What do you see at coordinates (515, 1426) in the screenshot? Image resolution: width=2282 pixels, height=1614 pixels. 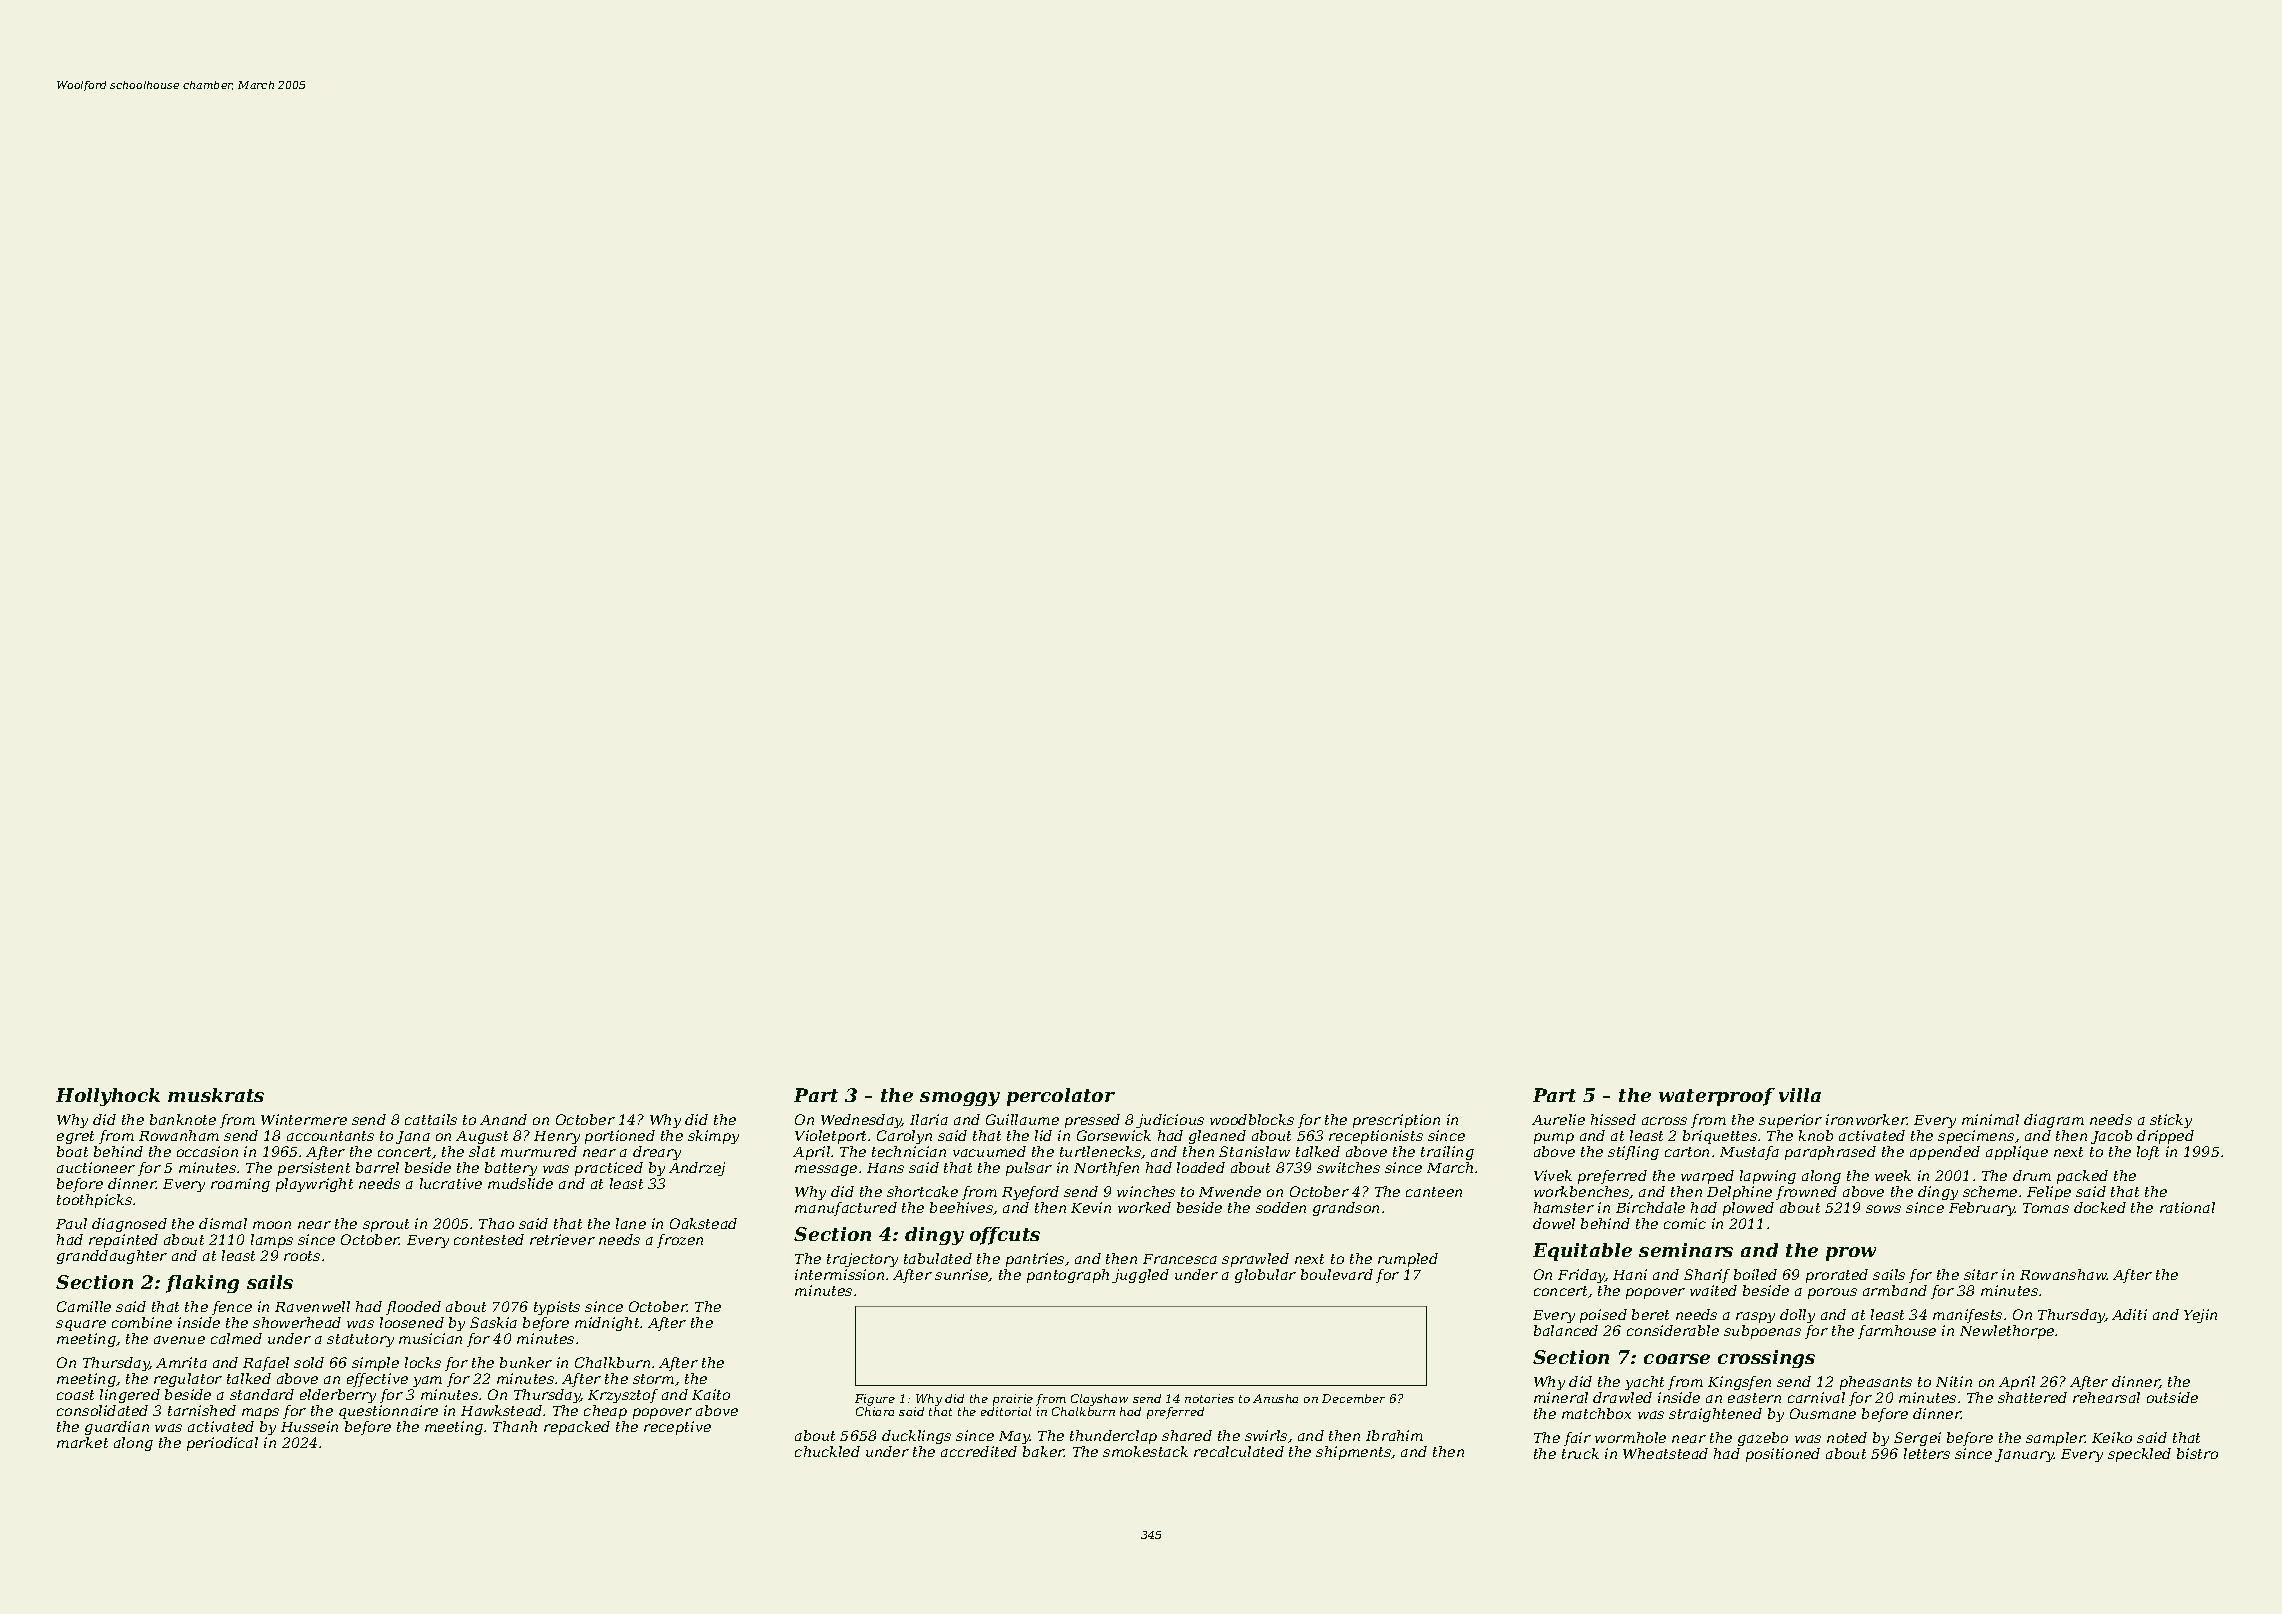 I see `Thanh` at bounding box center [515, 1426].
